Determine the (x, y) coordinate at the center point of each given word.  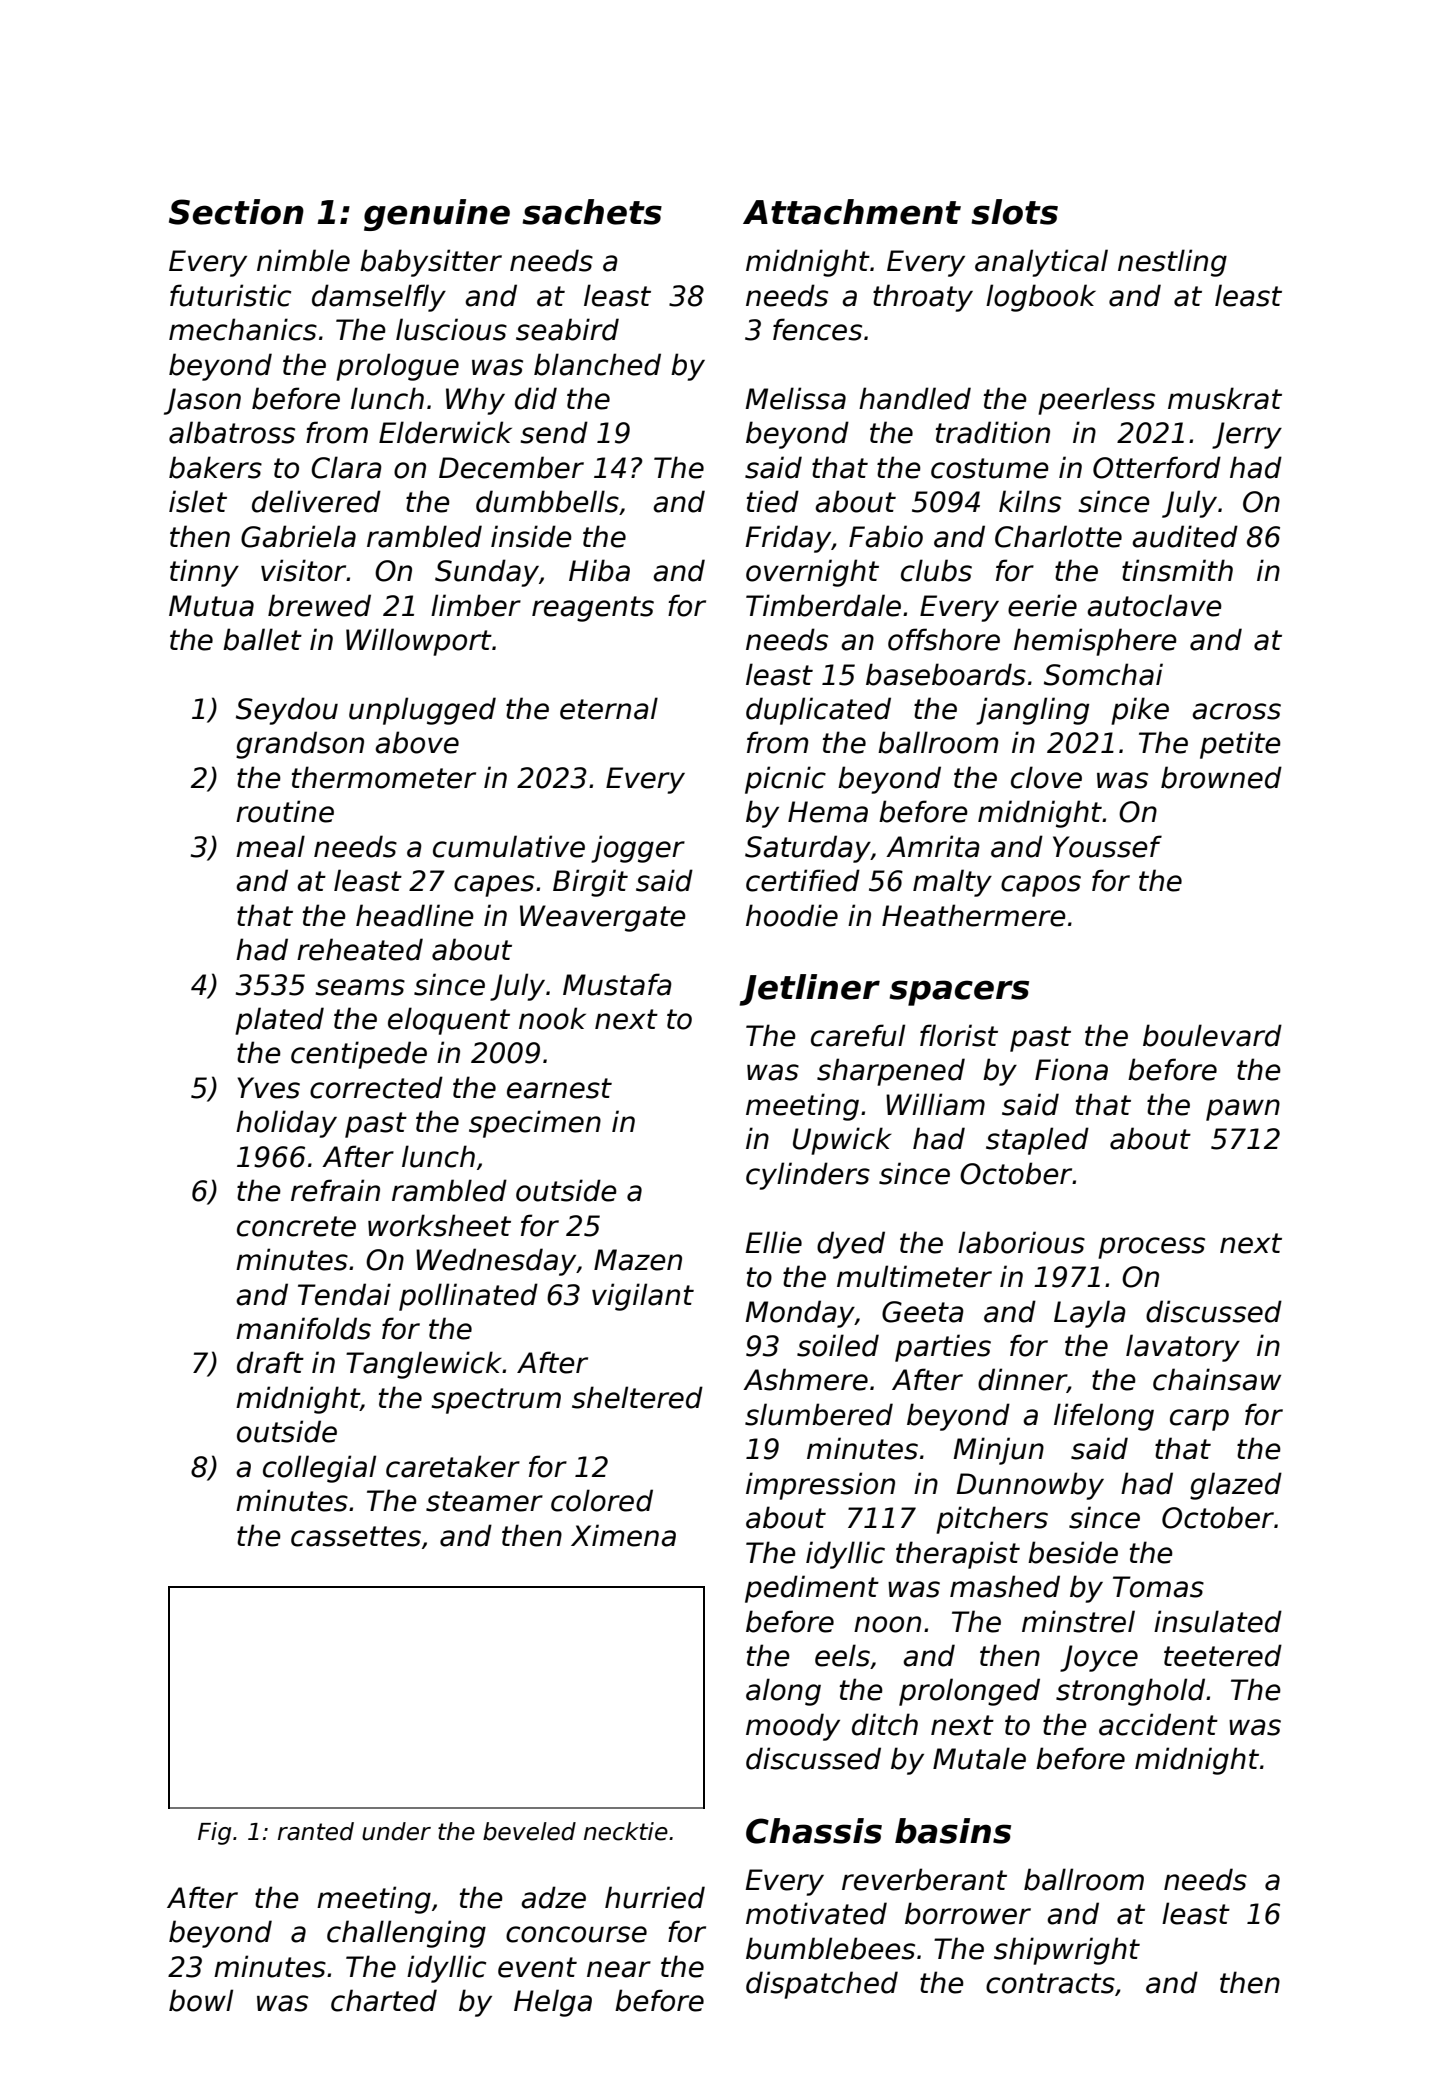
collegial (319, 1469)
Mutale (979, 1758)
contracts (1050, 1983)
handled (915, 398)
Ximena (623, 1535)
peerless (1096, 401)
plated (279, 1021)
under (396, 1831)
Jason (202, 401)
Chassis (814, 1831)
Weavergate (603, 918)
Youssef (1107, 846)
